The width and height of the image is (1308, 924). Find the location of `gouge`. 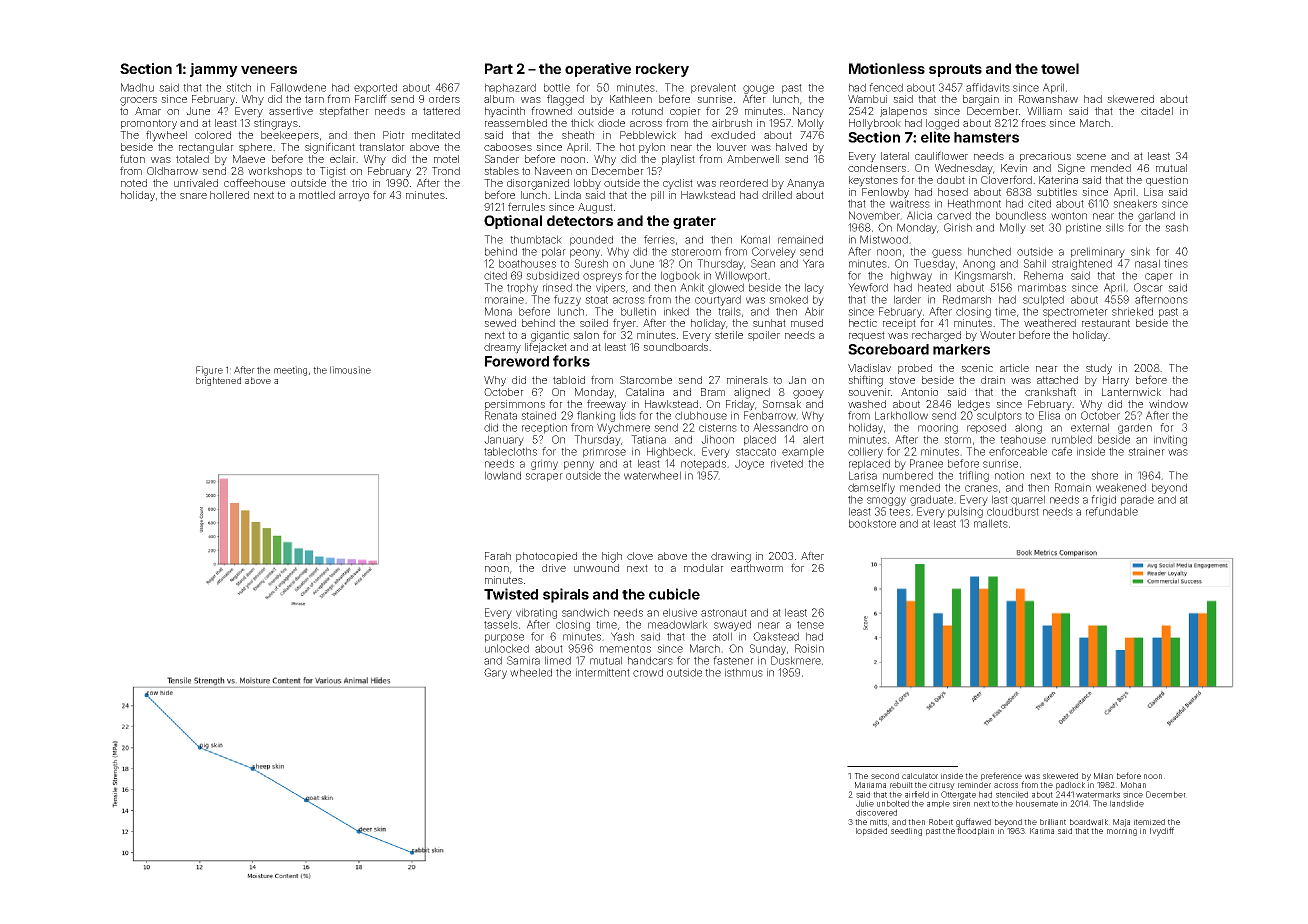

gouge is located at coordinates (758, 89).
